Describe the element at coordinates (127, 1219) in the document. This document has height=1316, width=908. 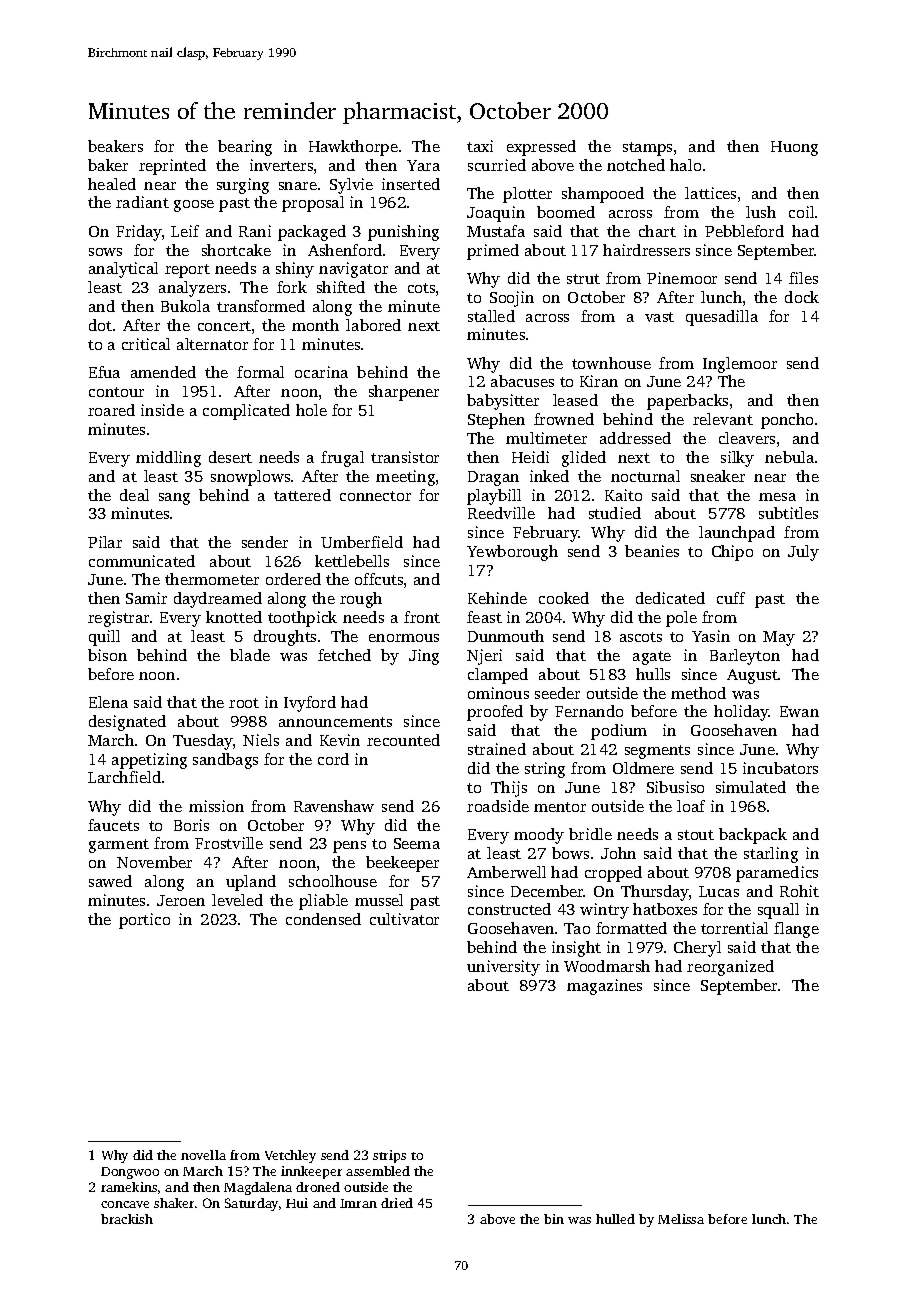
I see `brackish` at that location.
